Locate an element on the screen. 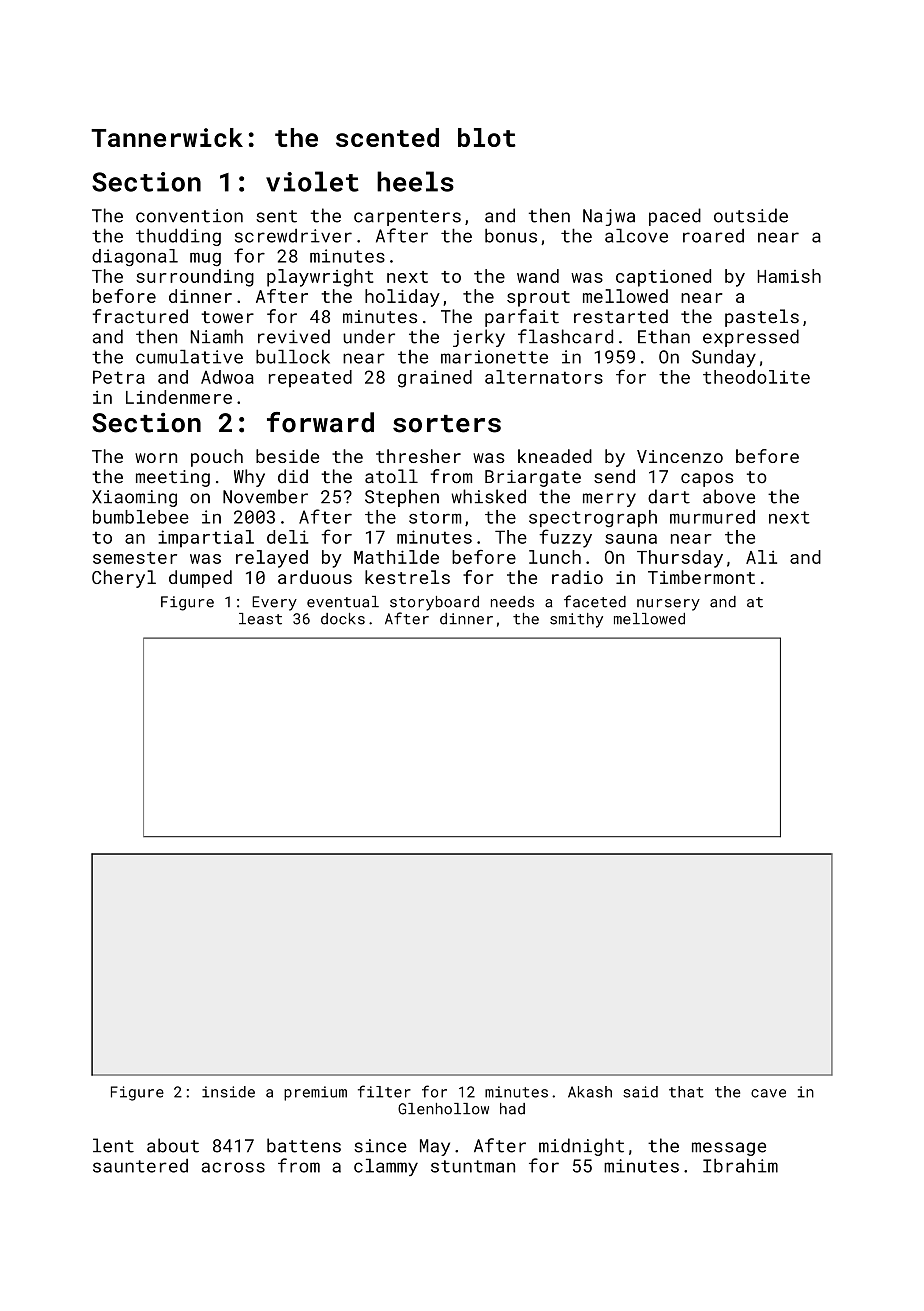 This screenshot has height=1311, width=924. fuzzy is located at coordinates (565, 538).
